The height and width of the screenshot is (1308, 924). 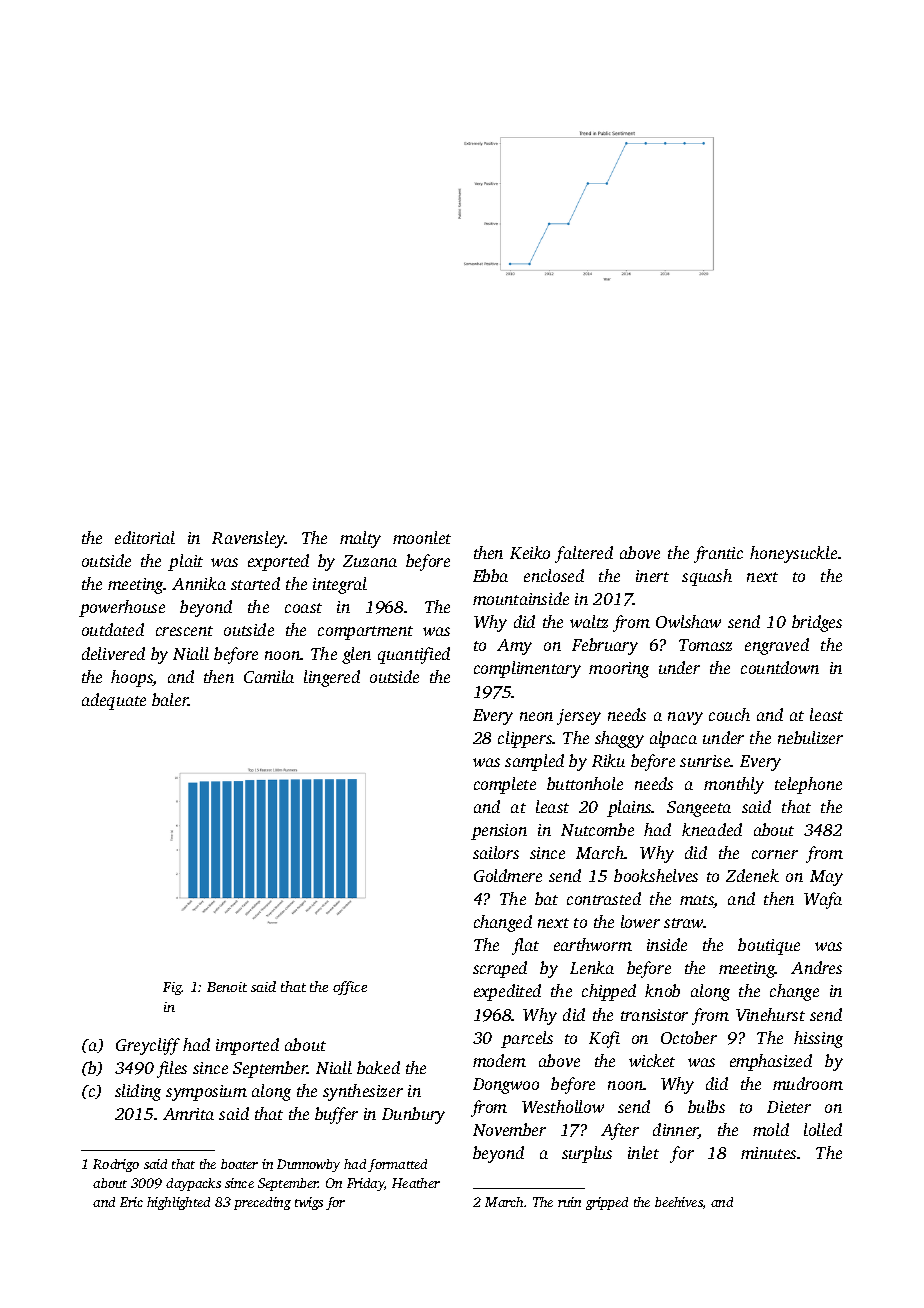 What do you see at coordinates (793, 554) in the screenshot?
I see `honeysuckle` at bounding box center [793, 554].
